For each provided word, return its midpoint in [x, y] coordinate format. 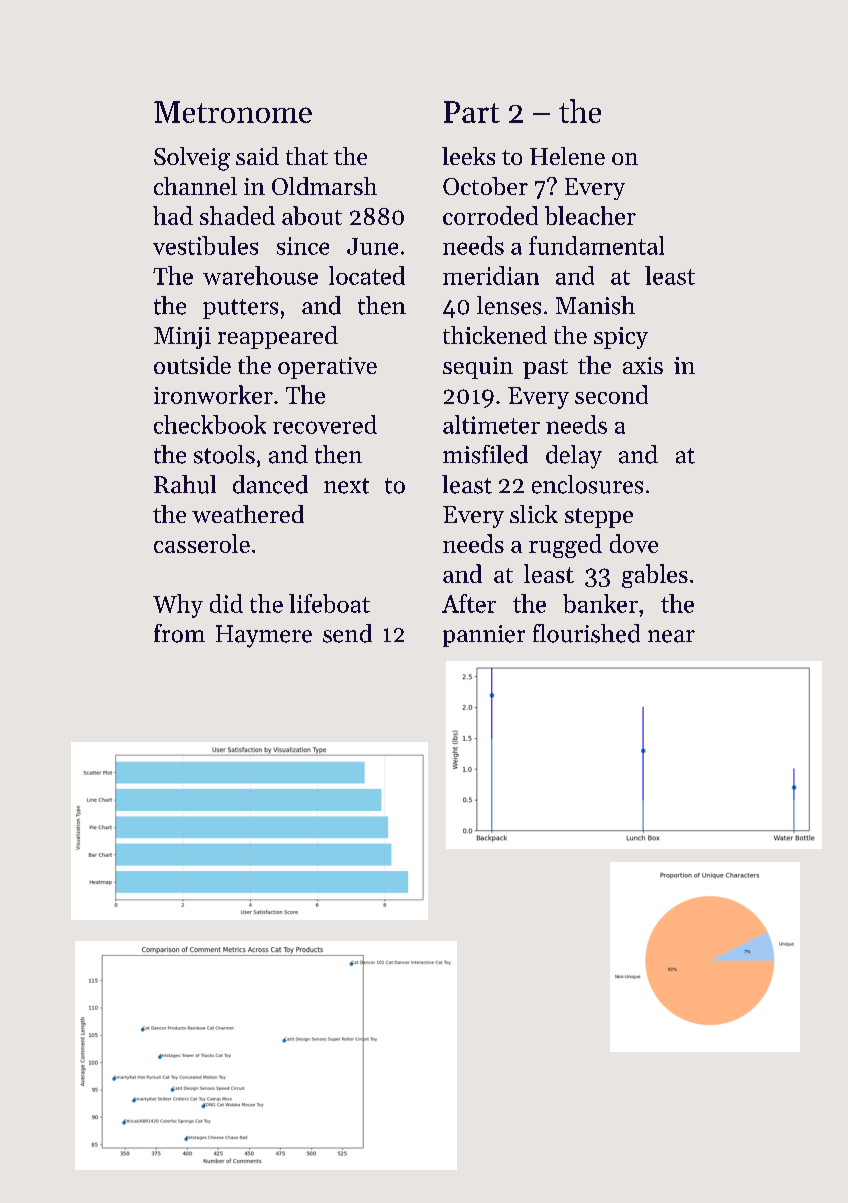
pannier [484, 636]
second [611, 394]
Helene [567, 156]
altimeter [491, 424]
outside [192, 365]
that [307, 156]
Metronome [233, 112]
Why [178, 606]
